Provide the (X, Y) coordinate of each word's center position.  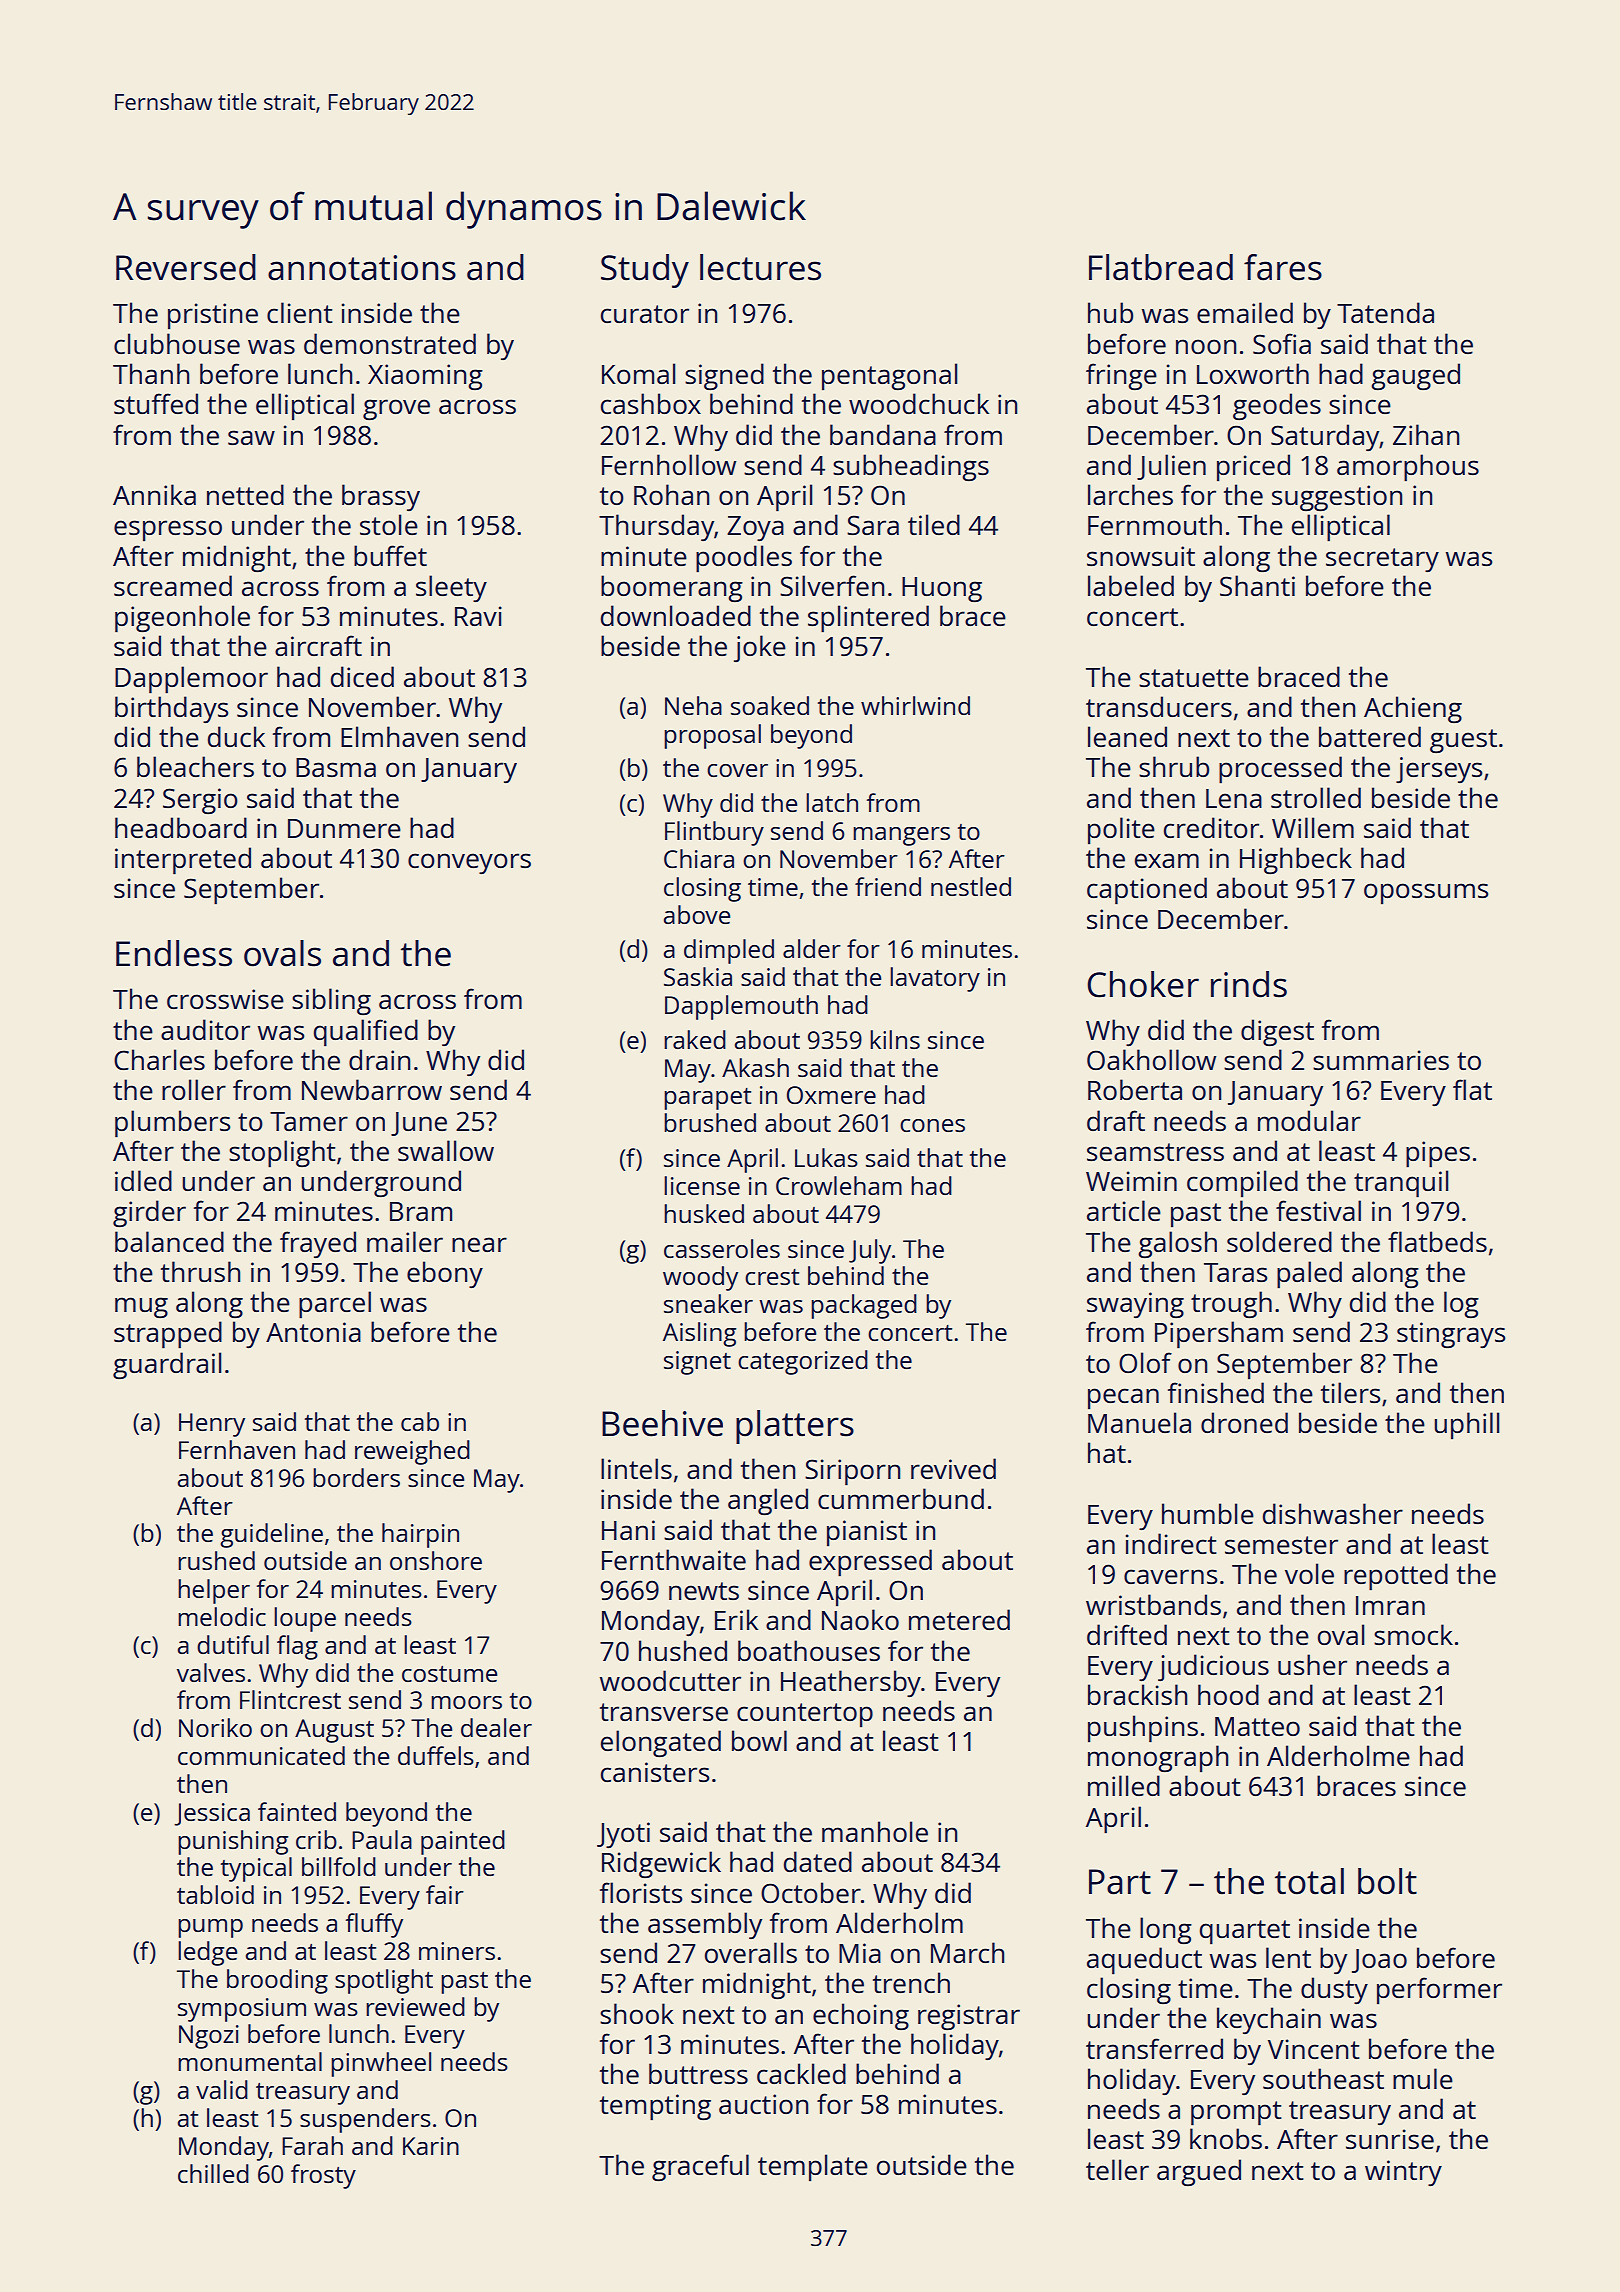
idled (143, 1180)
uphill (1467, 1425)
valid (222, 2089)
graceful (700, 2167)
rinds (1249, 984)
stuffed (156, 403)
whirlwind (915, 705)
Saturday (1325, 437)
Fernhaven (237, 1449)
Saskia (698, 976)
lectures (760, 267)
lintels (636, 1468)
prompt (1236, 2113)
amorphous (1408, 467)
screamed (173, 585)
